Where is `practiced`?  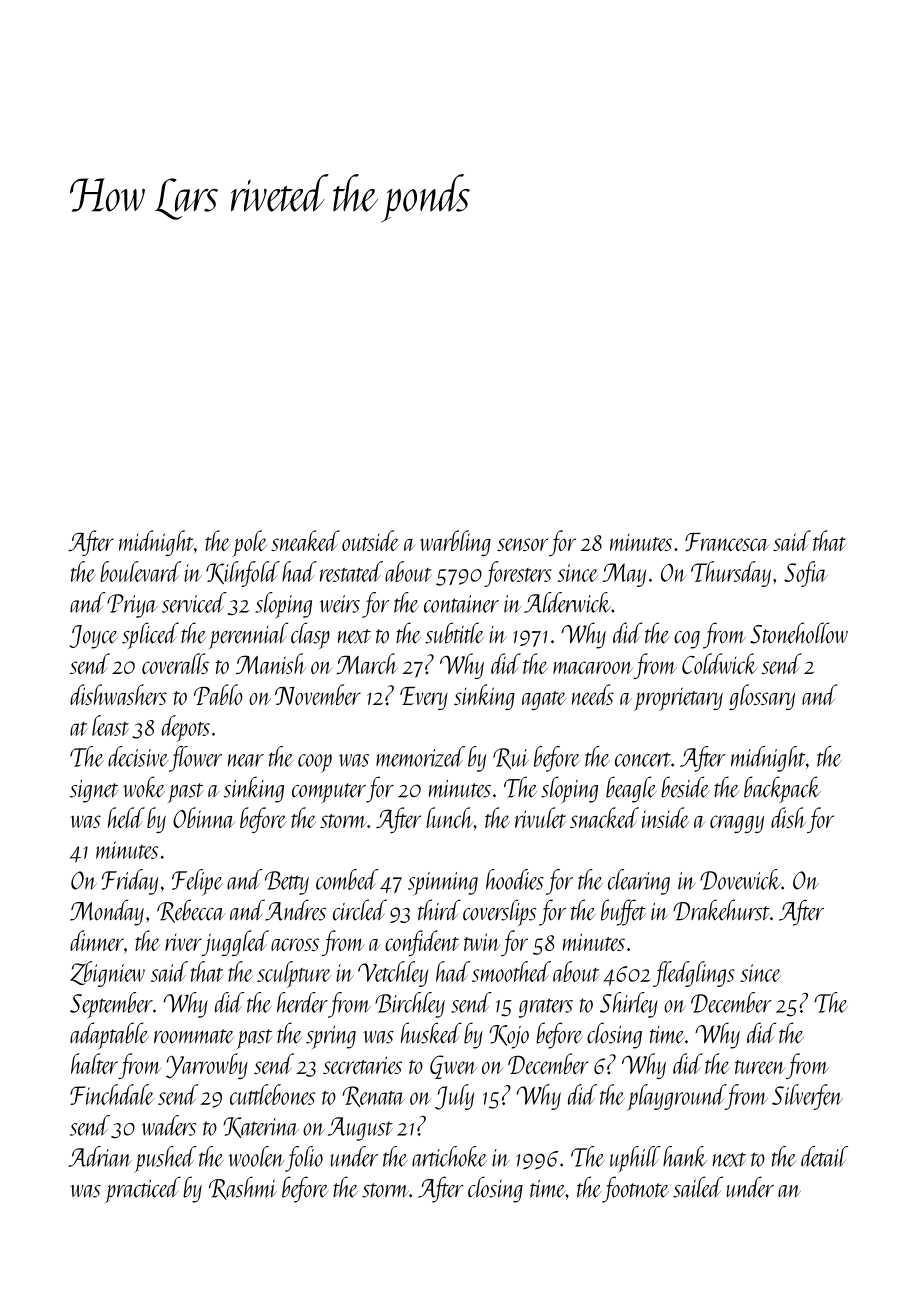 practiced is located at coordinates (143, 1189).
